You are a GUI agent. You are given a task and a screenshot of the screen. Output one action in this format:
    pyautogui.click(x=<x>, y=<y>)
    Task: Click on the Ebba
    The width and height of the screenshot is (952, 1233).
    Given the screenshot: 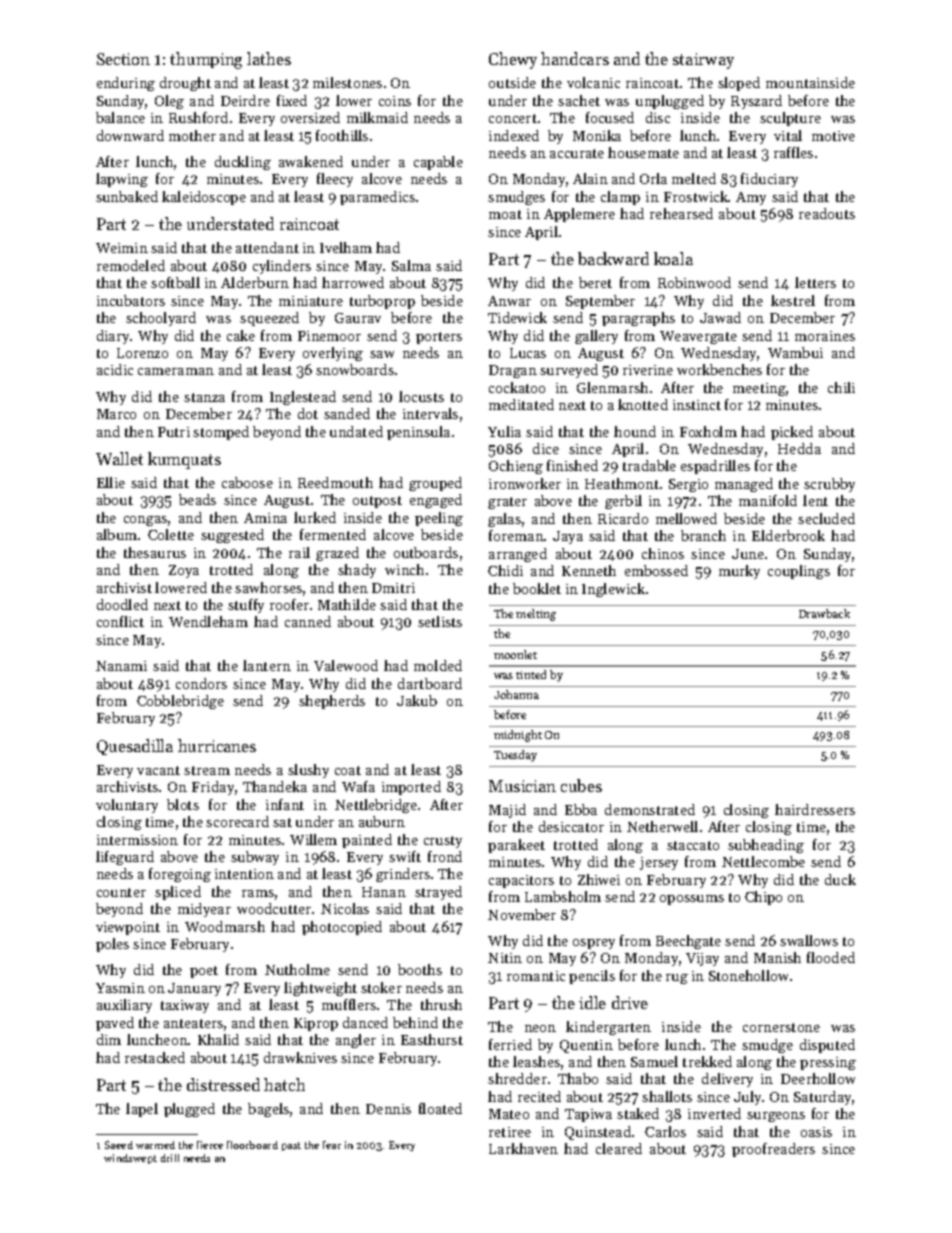 What is the action you would take?
    pyautogui.click(x=581, y=809)
